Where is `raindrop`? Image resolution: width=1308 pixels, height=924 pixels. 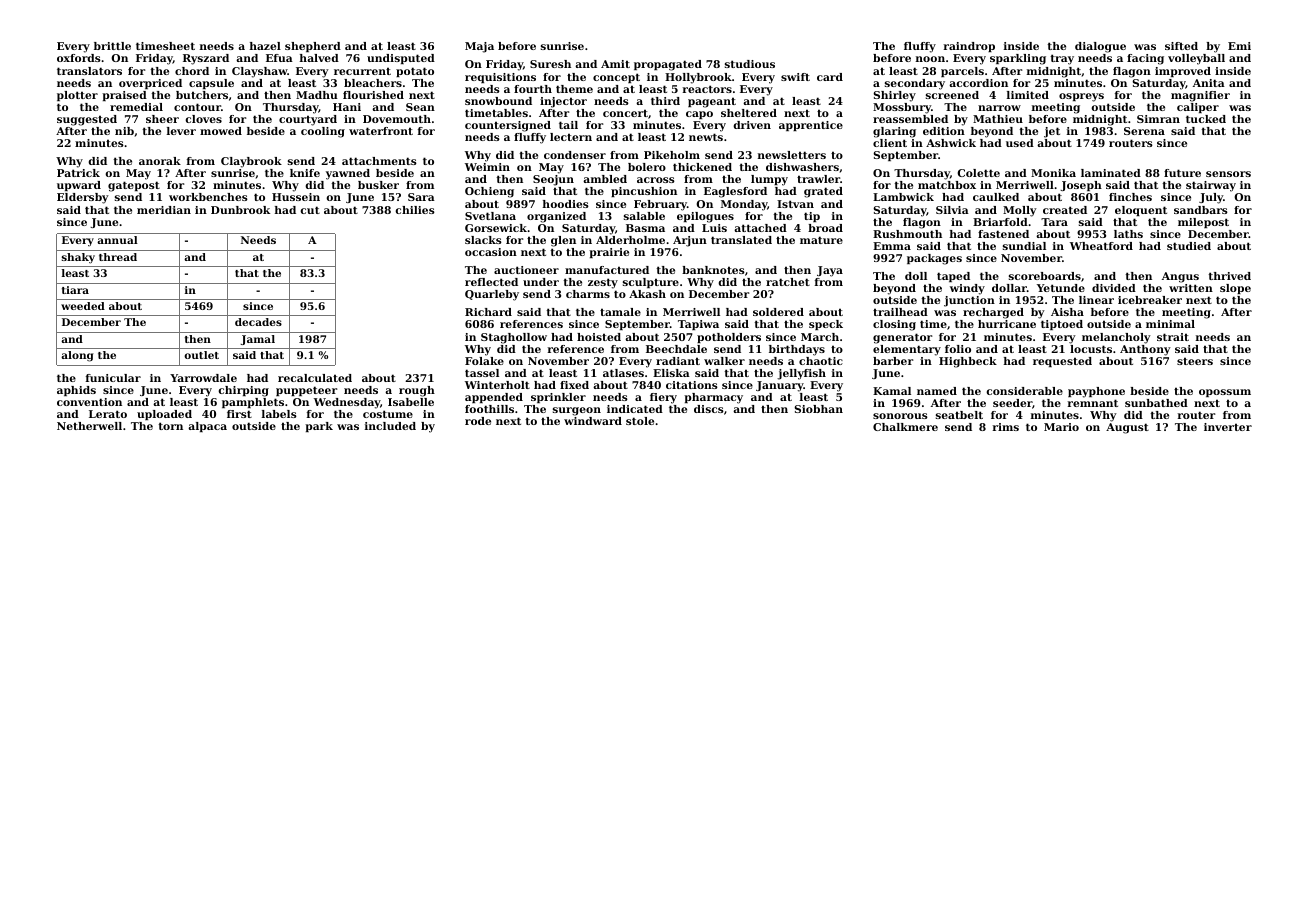
raindrop is located at coordinates (969, 47).
